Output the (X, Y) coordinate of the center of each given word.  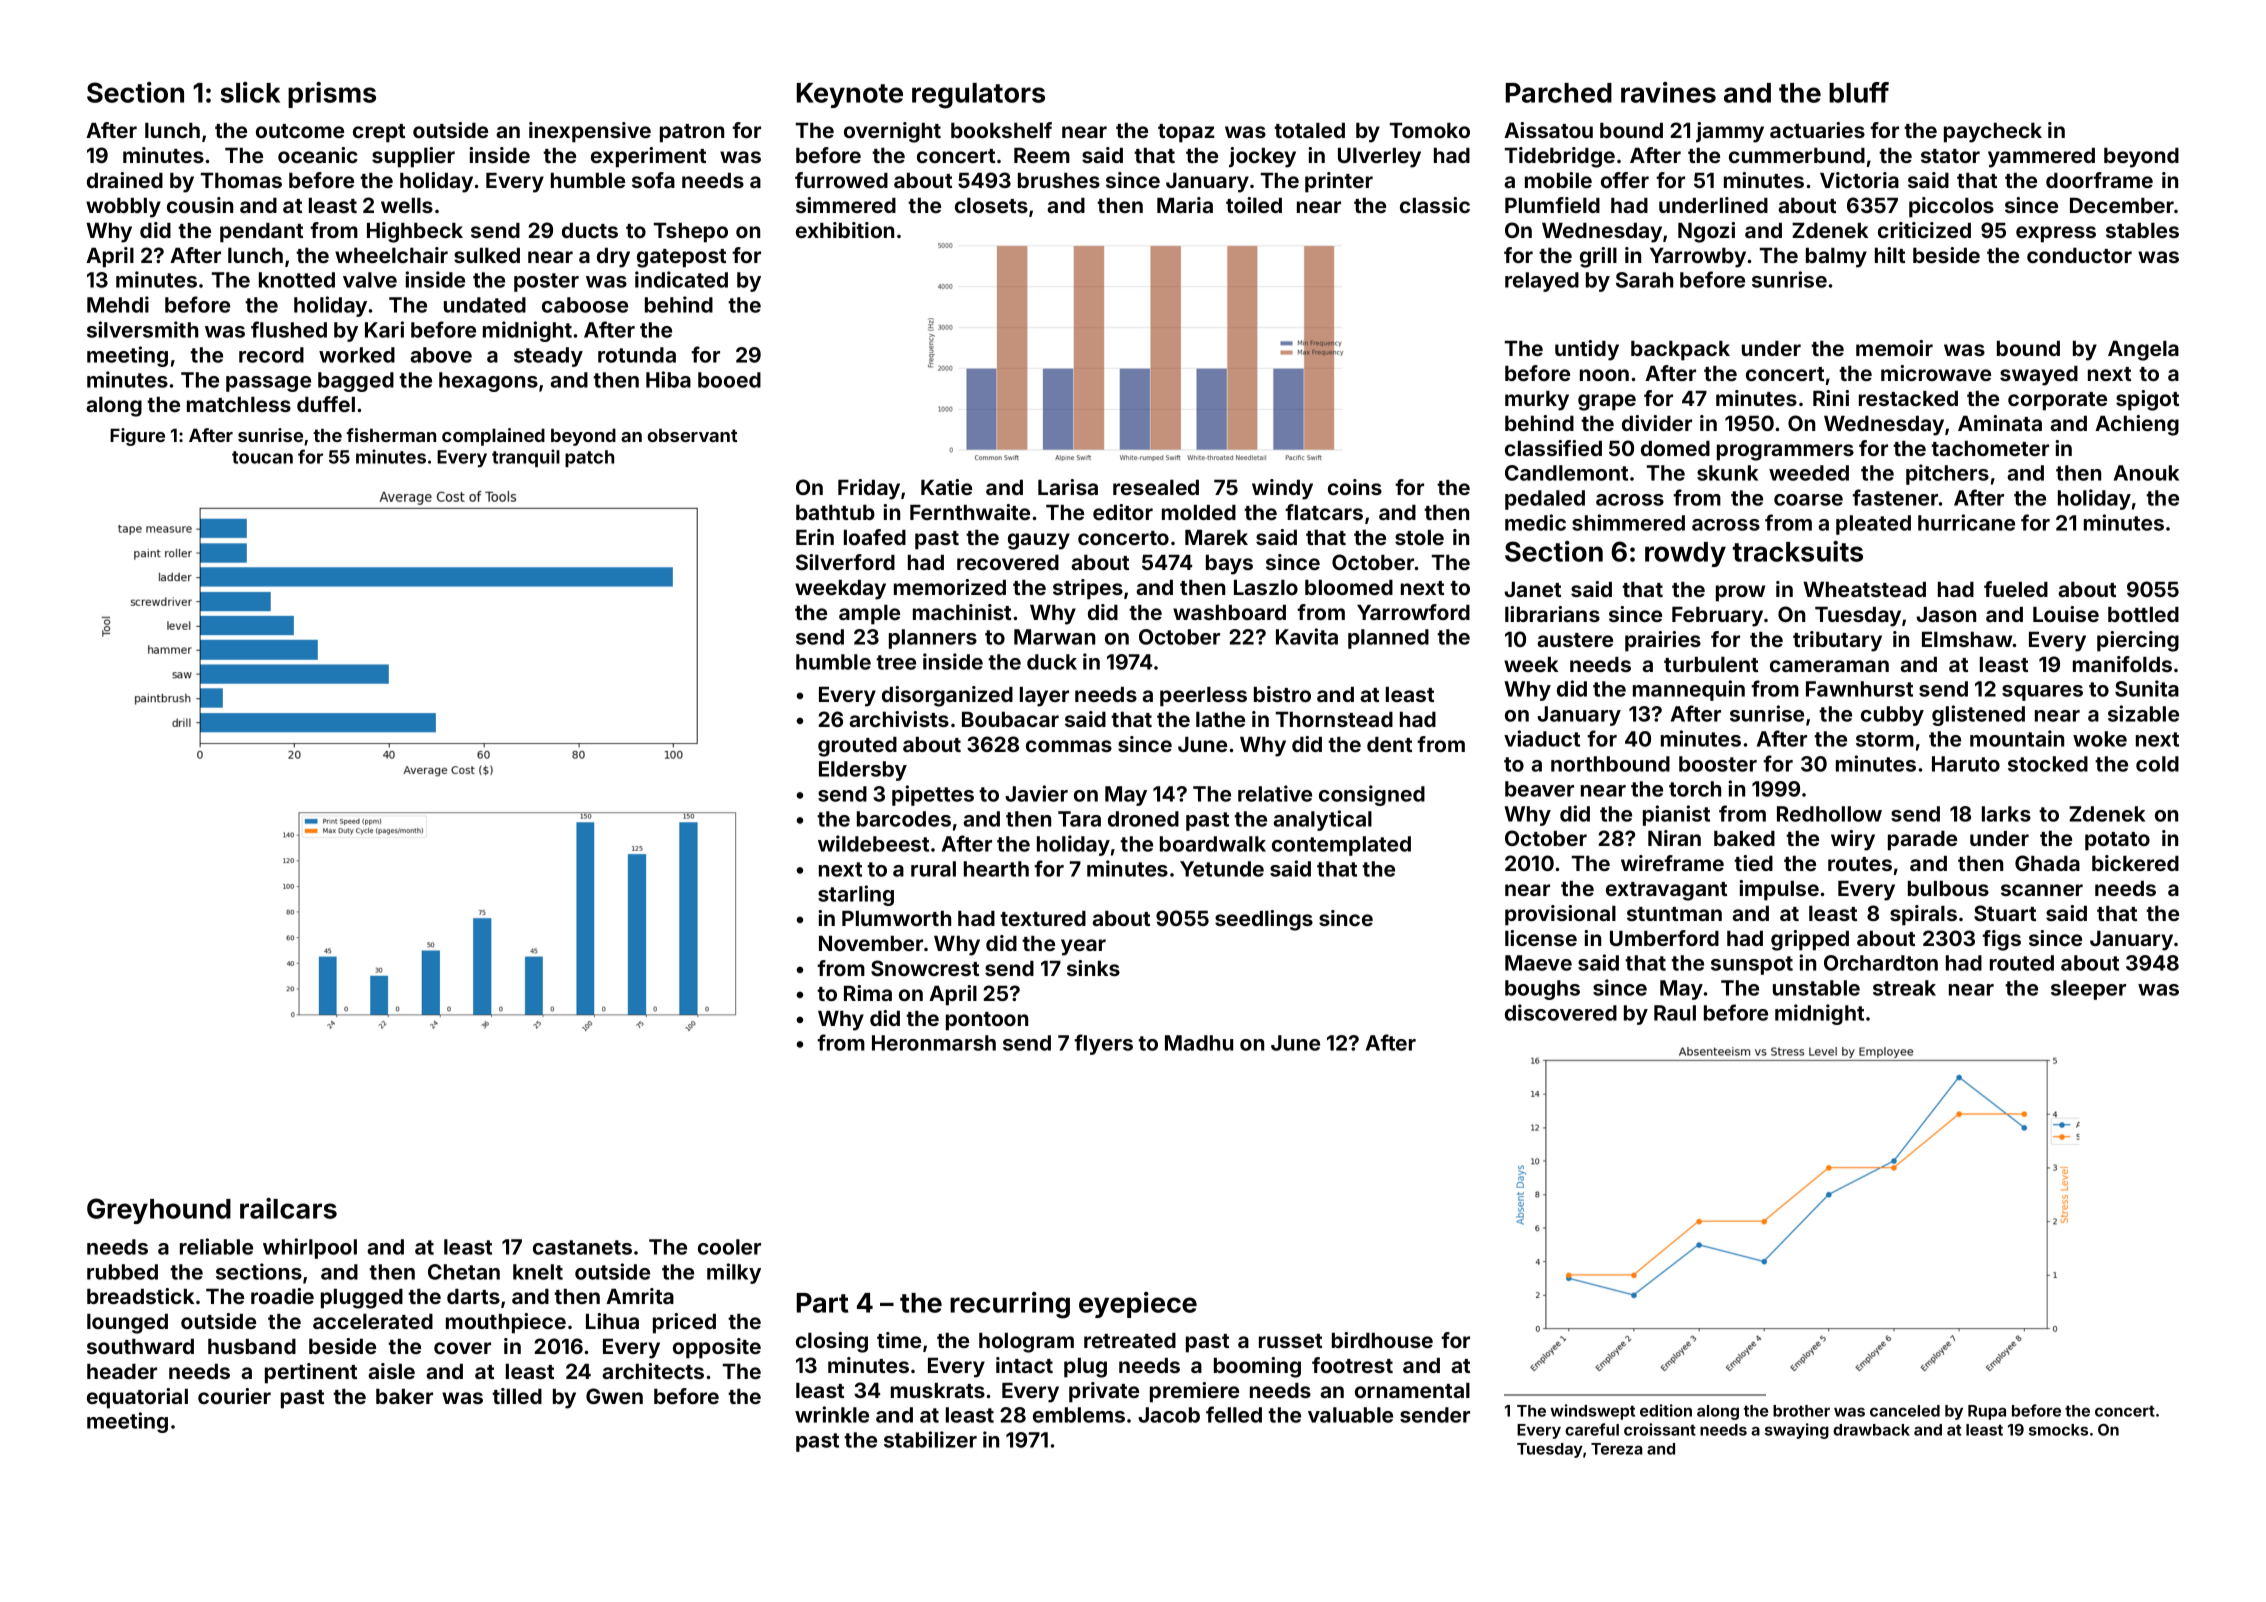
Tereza (1616, 1449)
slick (250, 92)
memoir (1894, 348)
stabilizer (930, 1439)
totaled (1309, 130)
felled (1234, 1414)
